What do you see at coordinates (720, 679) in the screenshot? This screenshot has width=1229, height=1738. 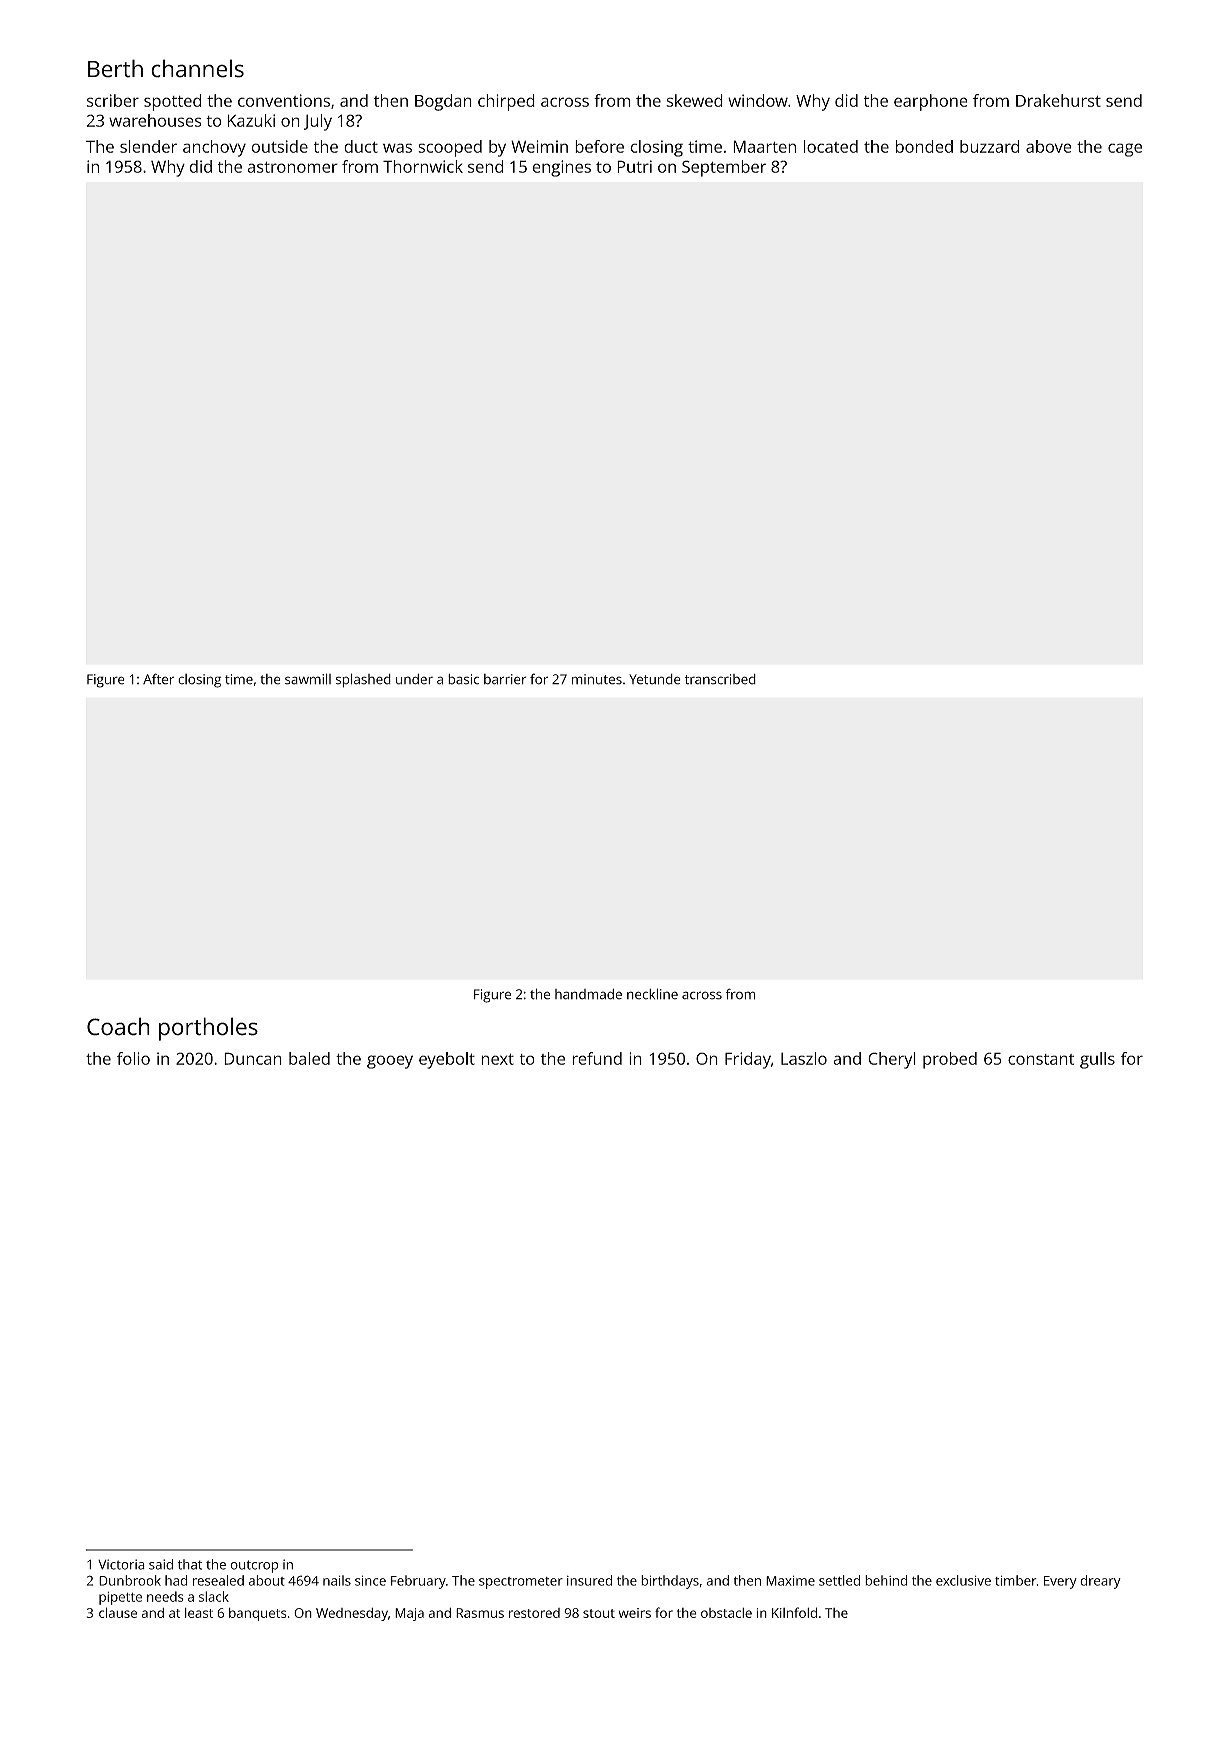 I see `transcribed` at bounding box center [720, 679].
